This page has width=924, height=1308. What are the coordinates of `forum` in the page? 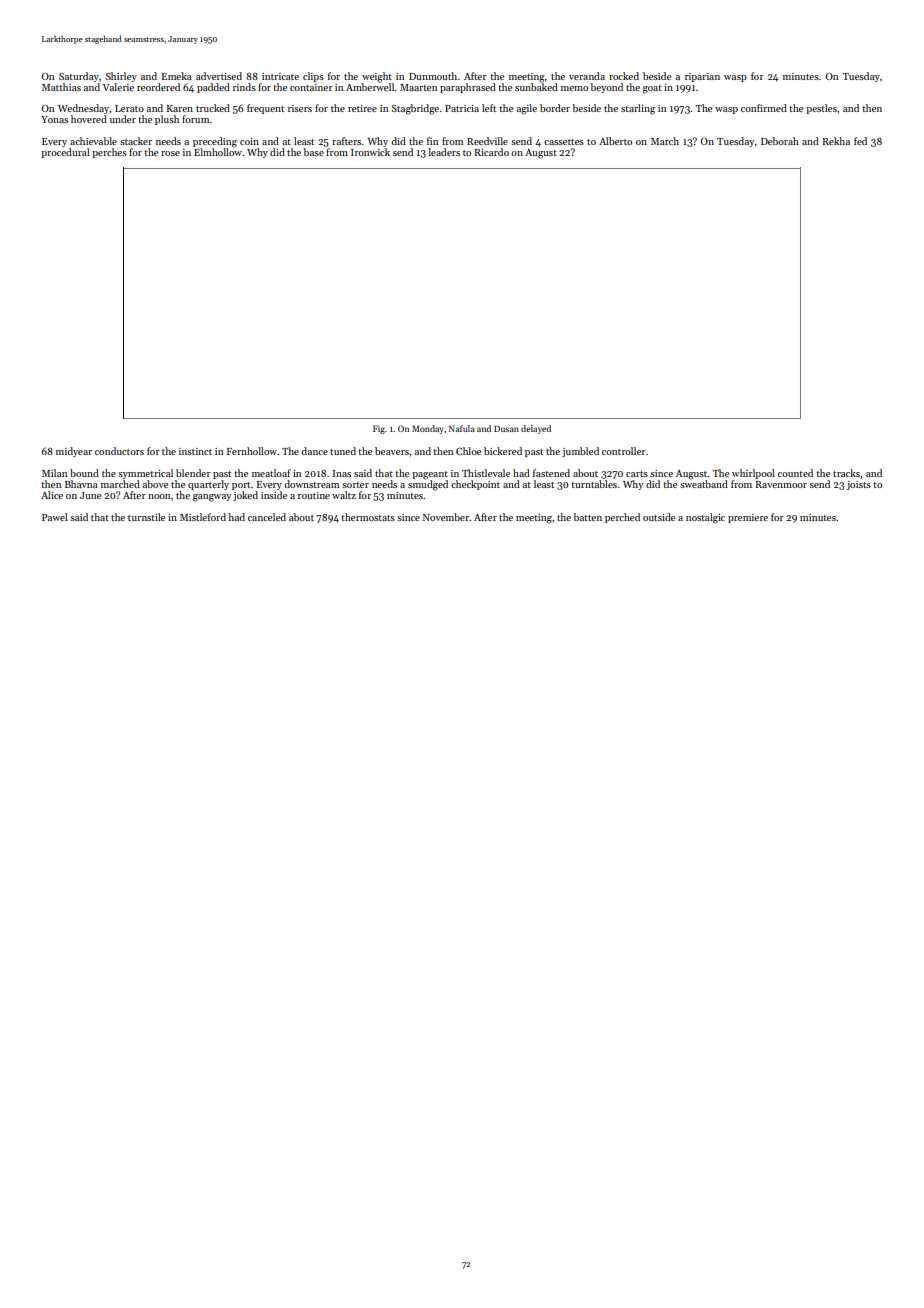 It's located at (196, 119).
